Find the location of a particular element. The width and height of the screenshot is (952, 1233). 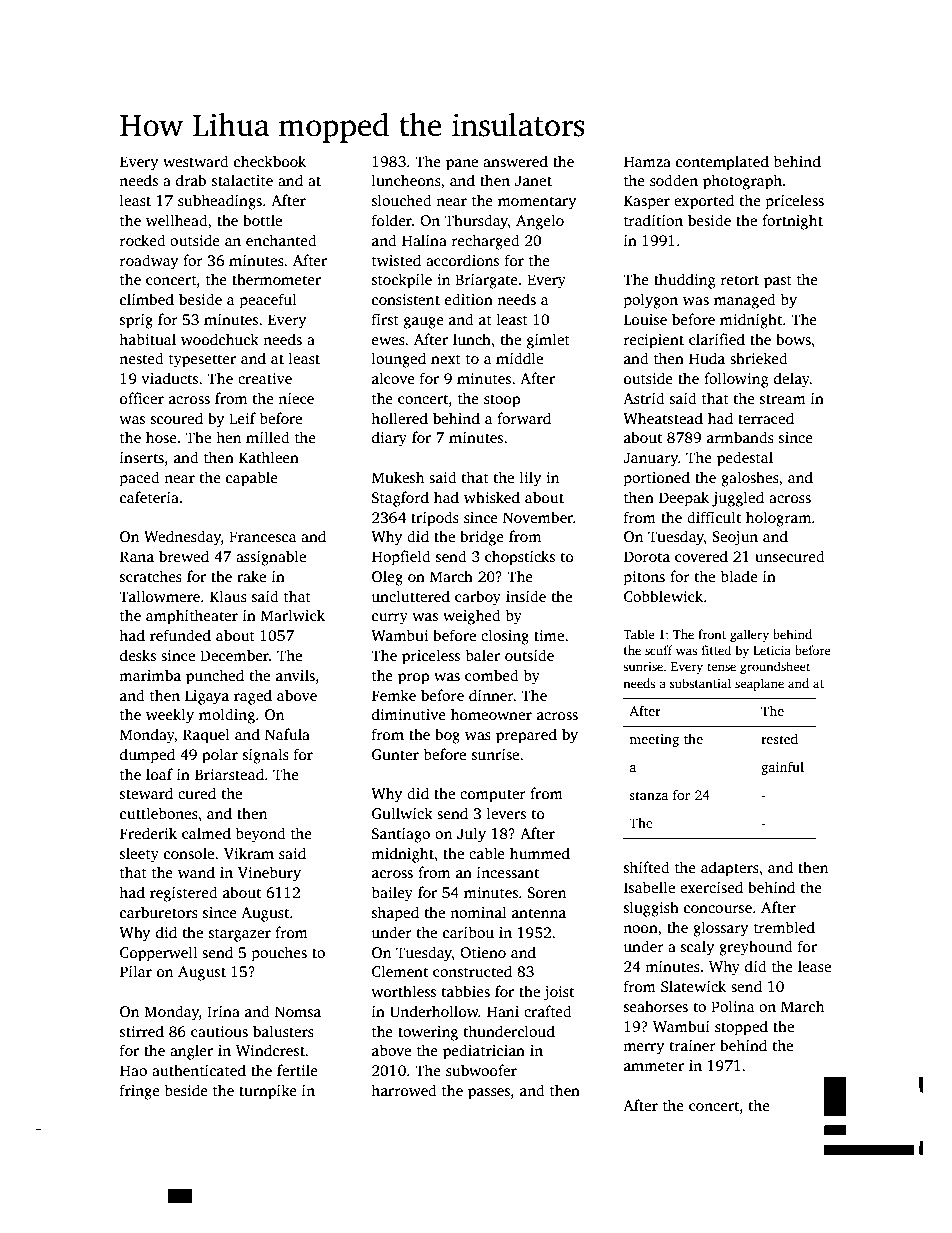

prop is located at coordinates (413, 679).
